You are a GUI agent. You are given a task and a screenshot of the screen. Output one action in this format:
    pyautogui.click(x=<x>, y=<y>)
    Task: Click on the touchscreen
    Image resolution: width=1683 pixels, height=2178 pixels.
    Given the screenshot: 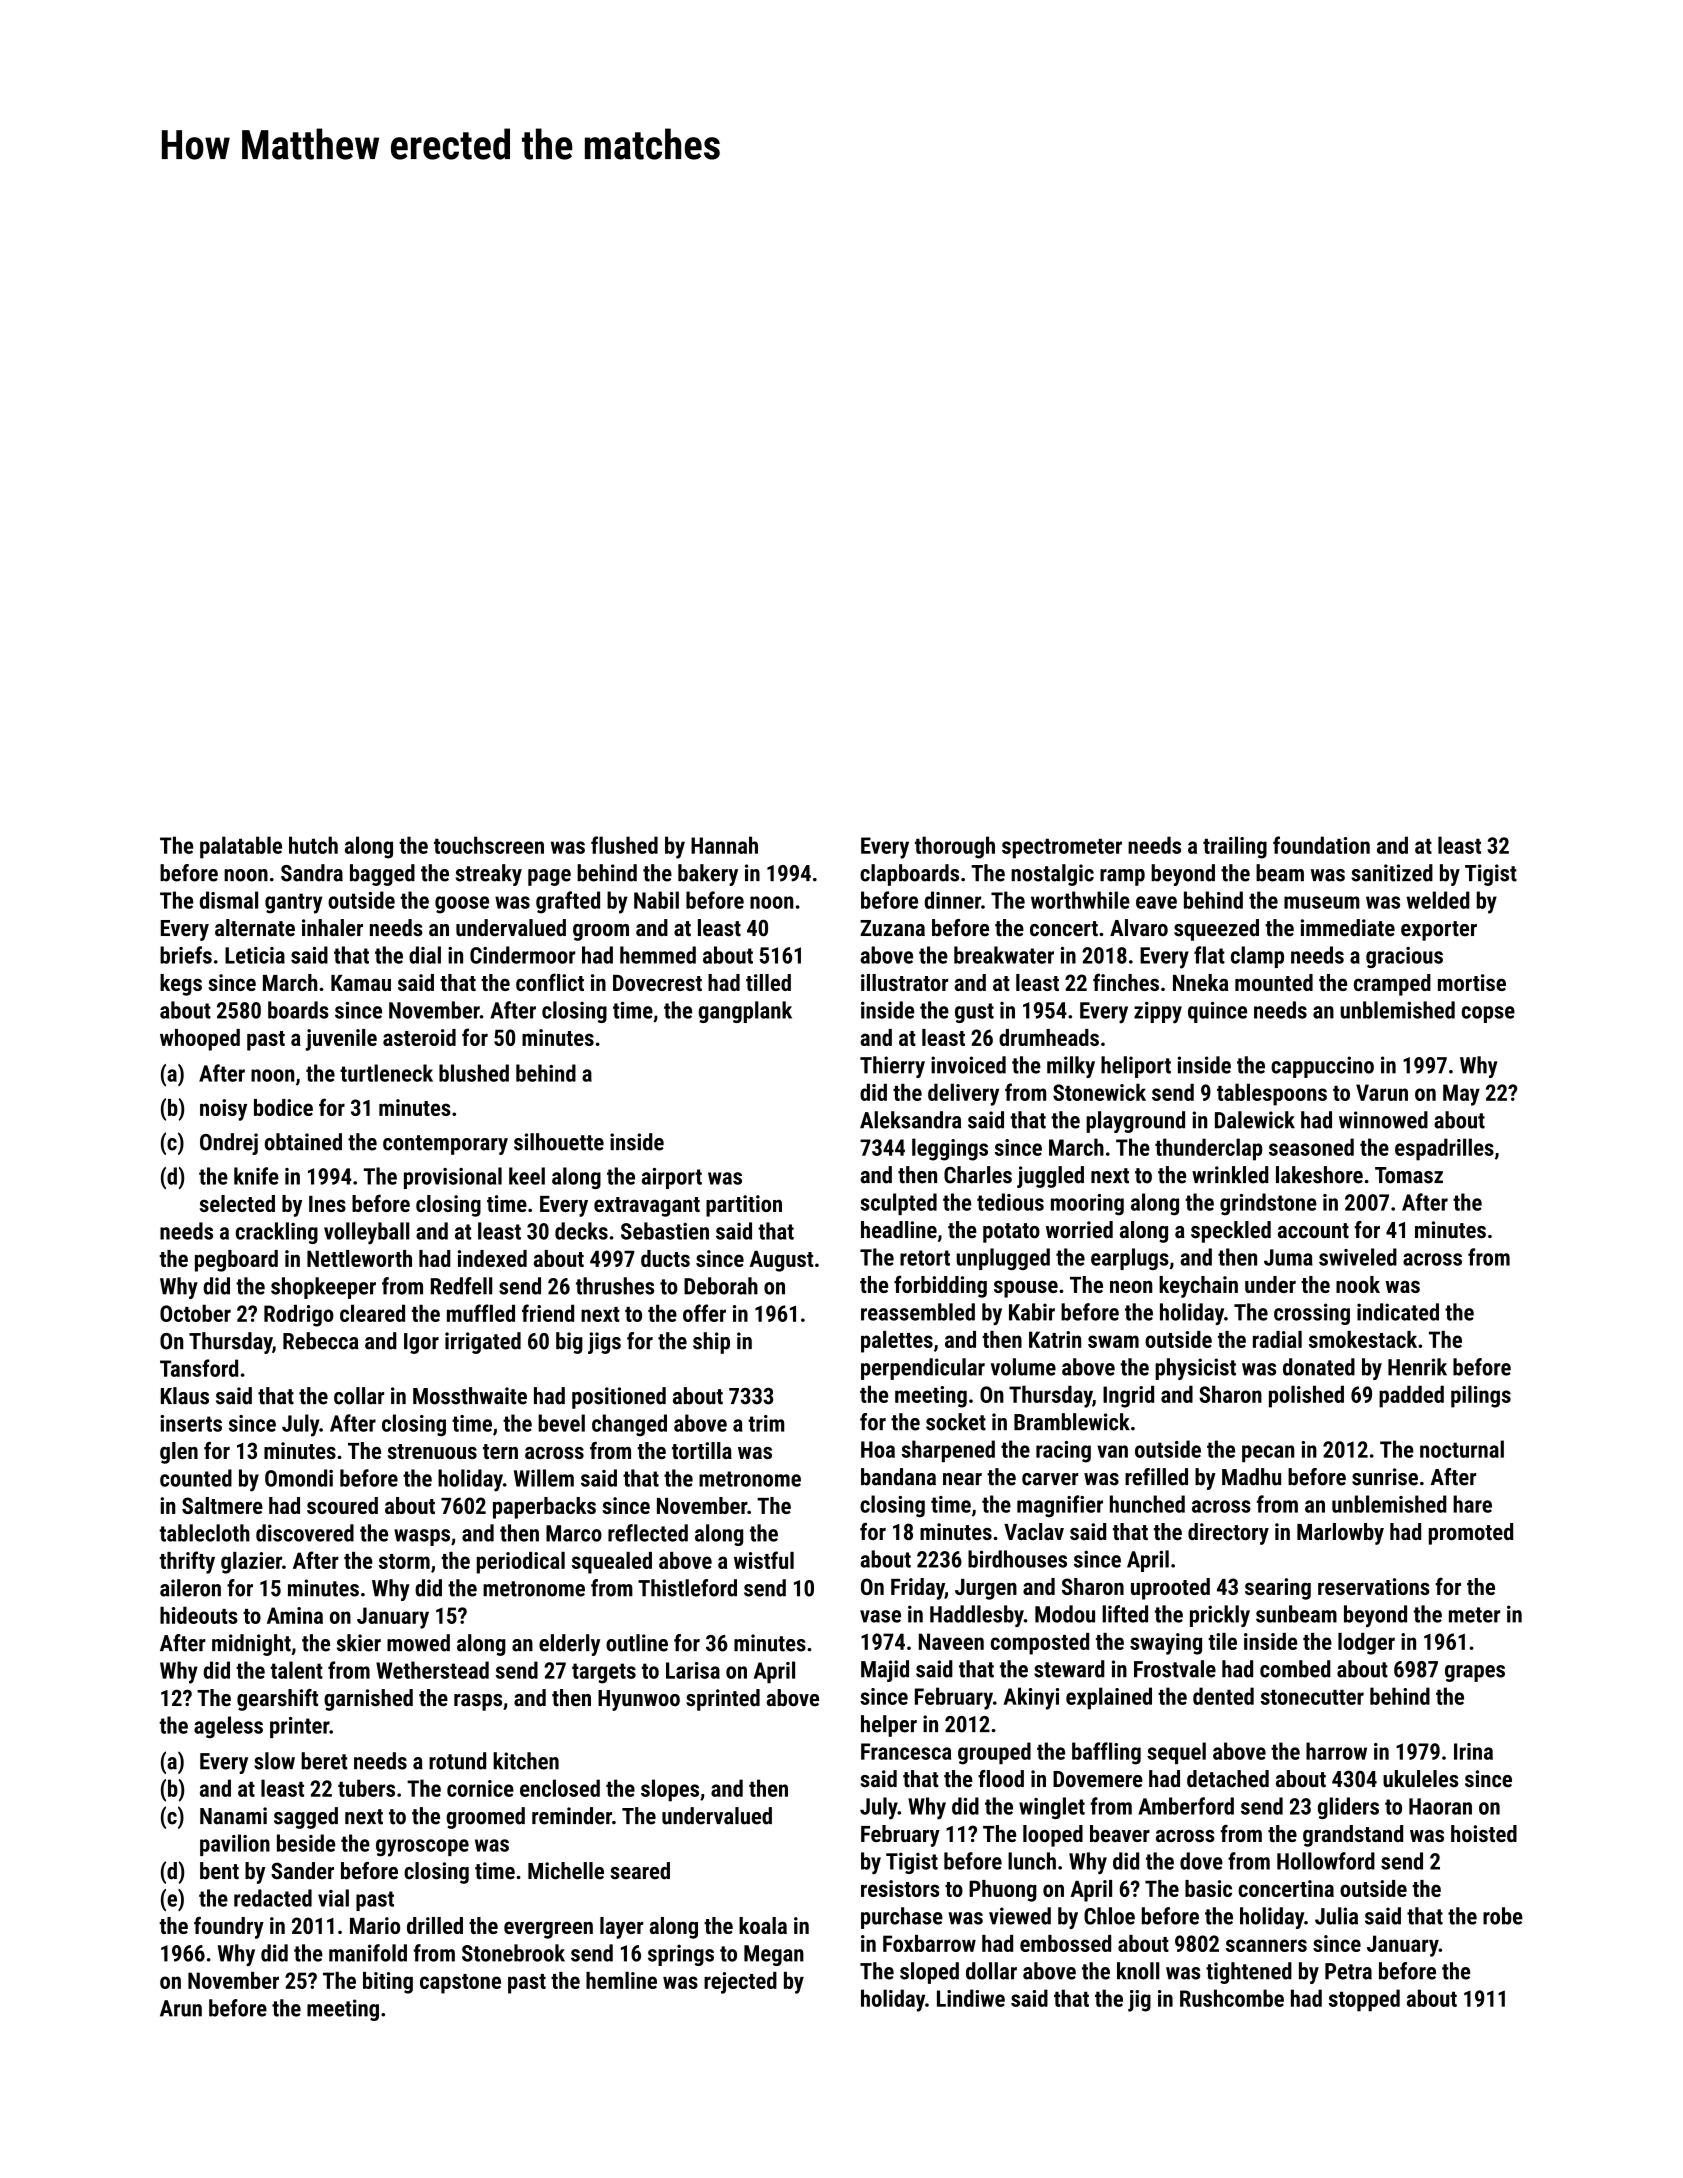 What is the action you would take?
    pyautogui.click(x=489, y=845)
